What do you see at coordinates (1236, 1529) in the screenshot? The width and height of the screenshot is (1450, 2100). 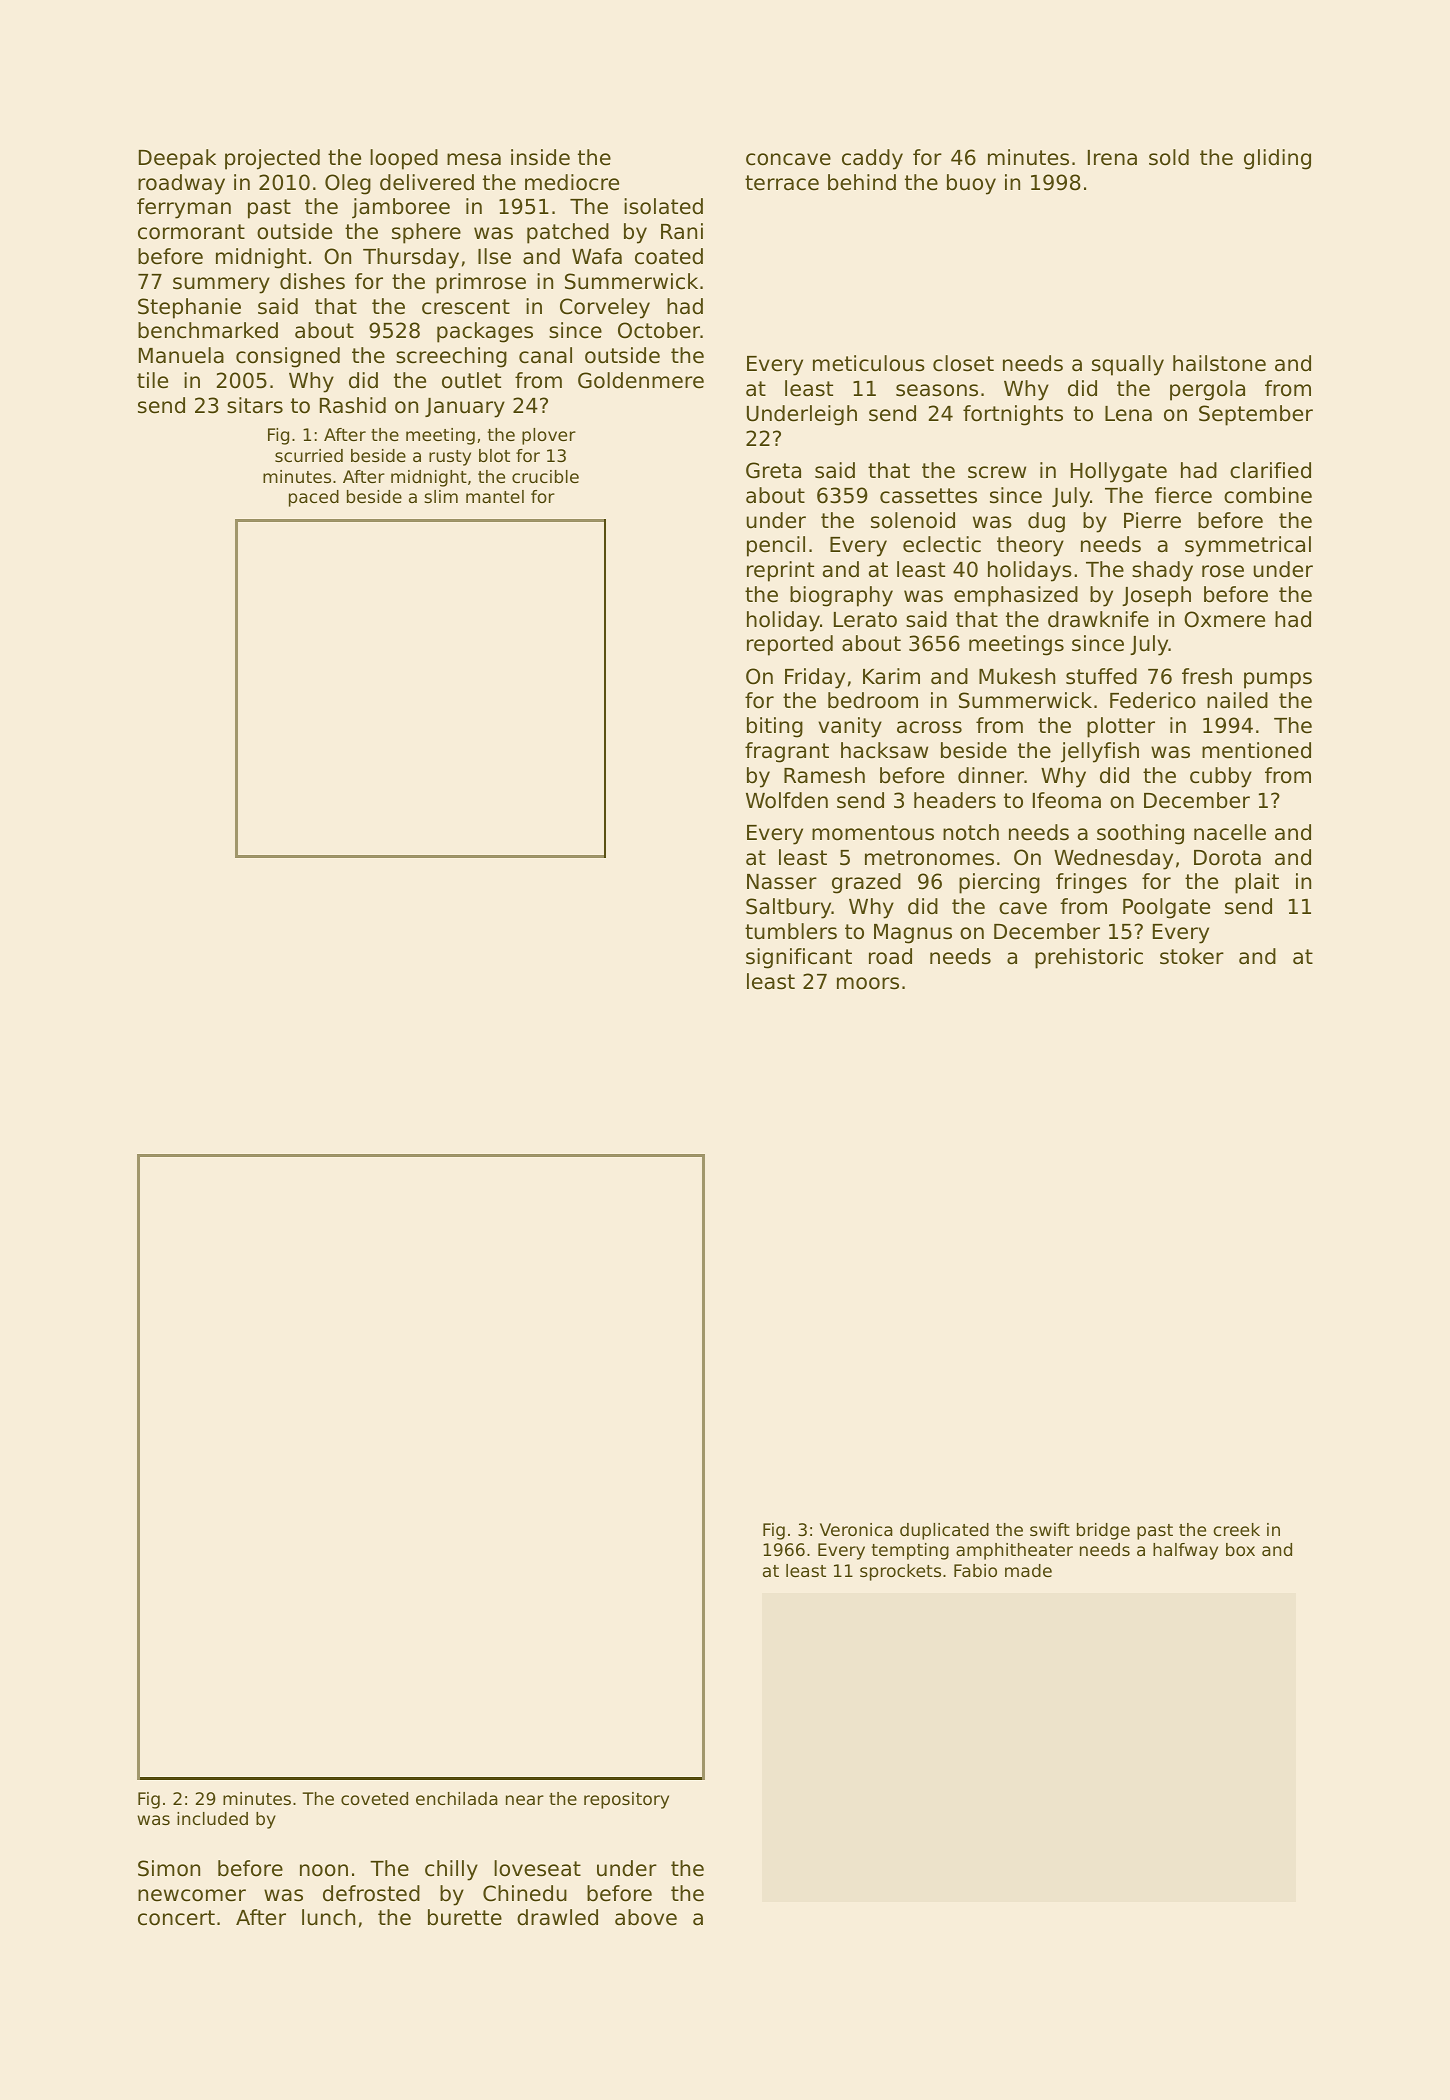 I see `creek` at bounding box center [1236, 1529].
